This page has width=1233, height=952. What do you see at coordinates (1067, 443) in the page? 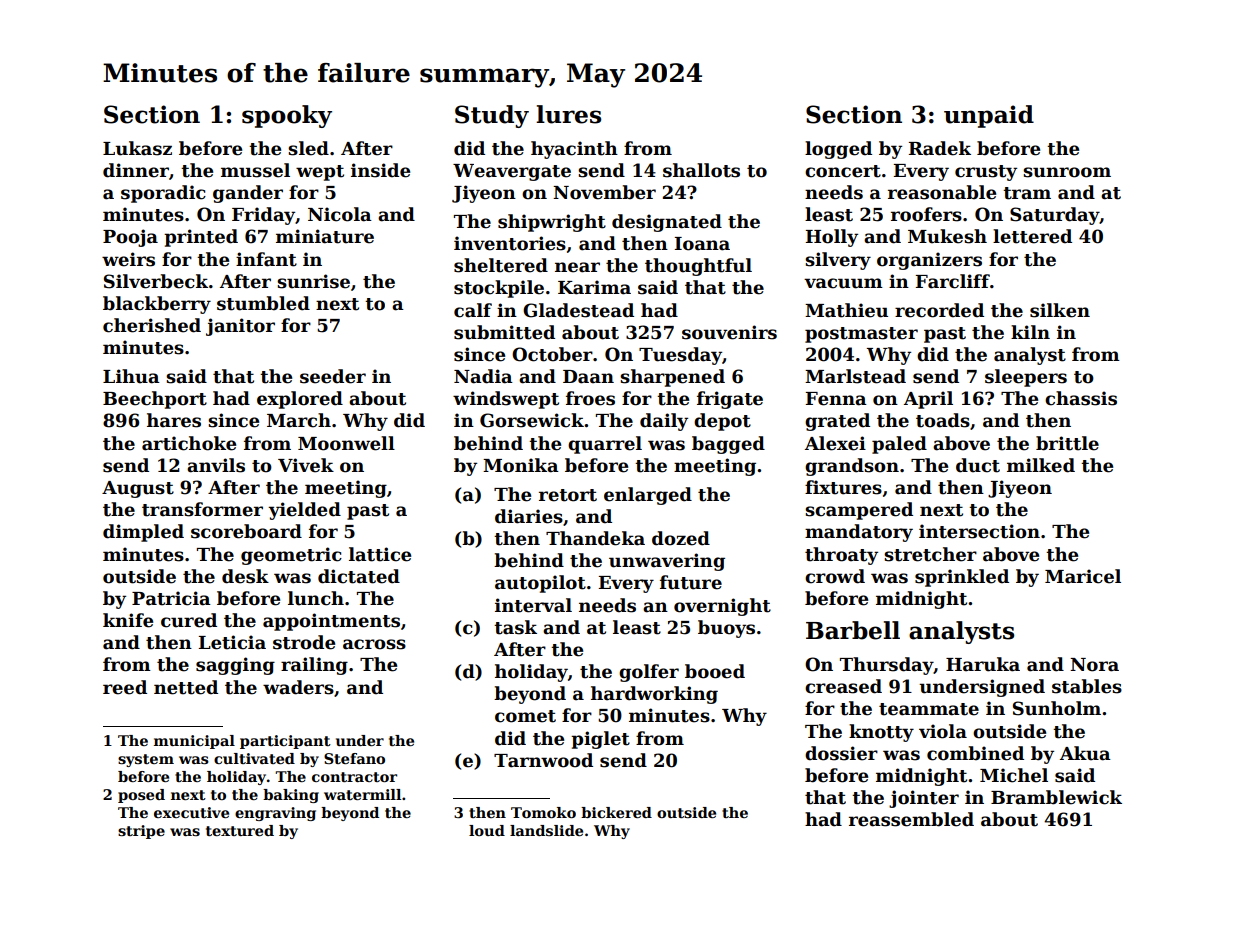
I see `brittle` at bounding box center [1067, 443].
